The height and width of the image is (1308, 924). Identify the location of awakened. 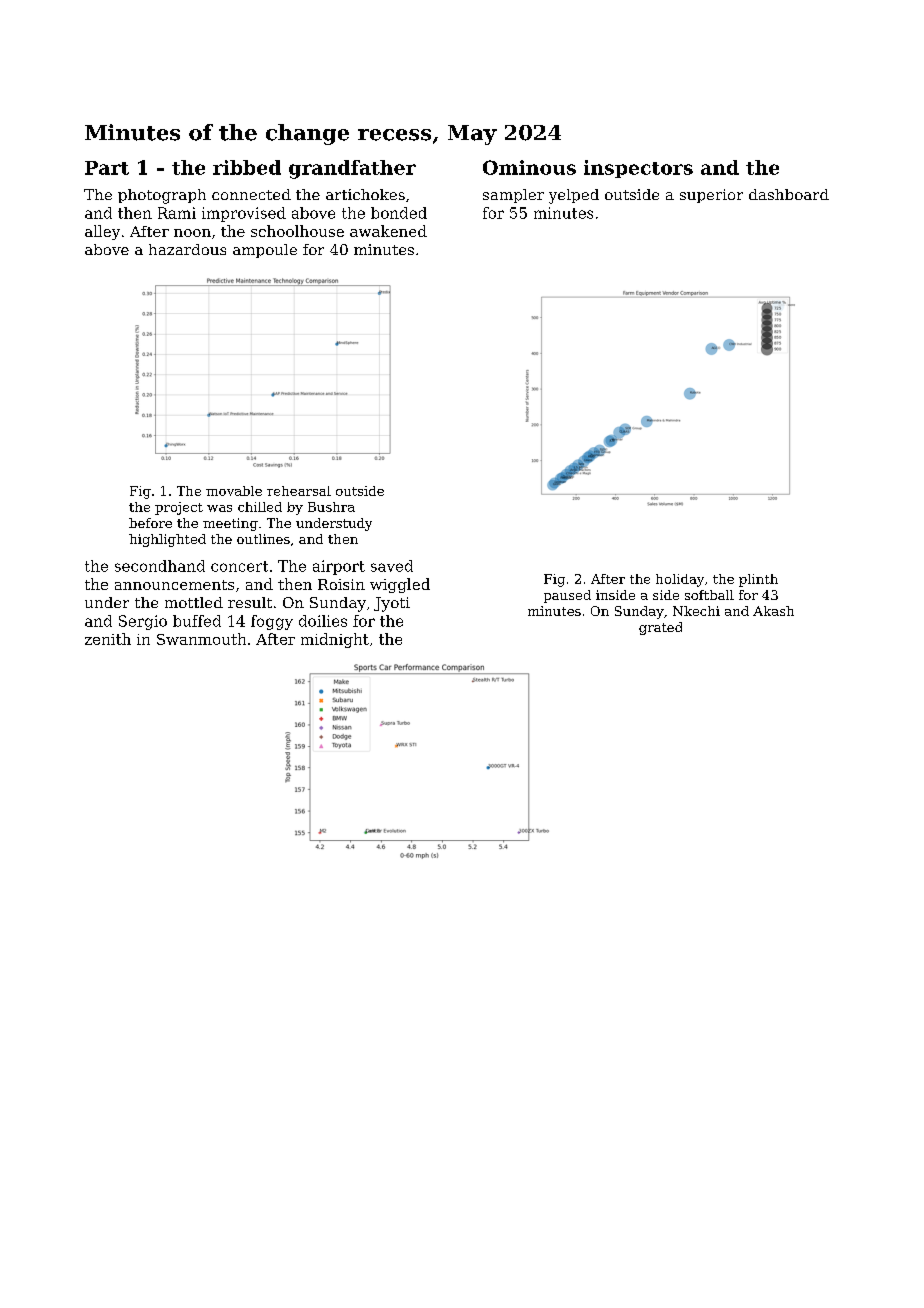
(388, 231).
